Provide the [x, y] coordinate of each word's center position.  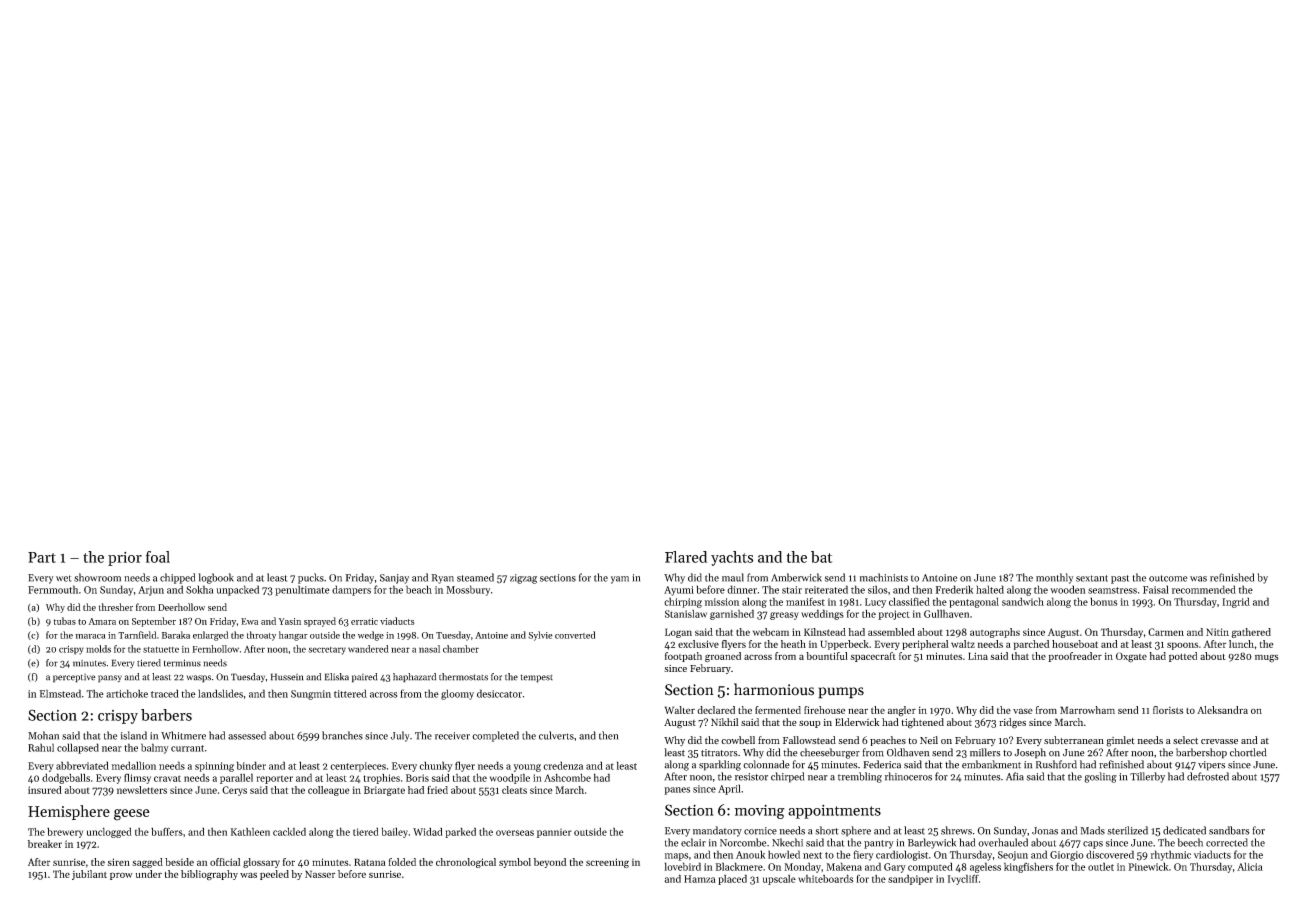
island [133, 735]
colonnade [766, 764]
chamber [461, 649]
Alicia [1250, 866]
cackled [289, 831]
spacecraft [873, 657]
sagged [147, 863]
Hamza [700, 879]
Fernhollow [215, 649]
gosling [1101, 777]
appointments [834, 812]
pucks [311, 578]
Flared [686, 557]
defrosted [1208, 776]
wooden [1068, 589]
